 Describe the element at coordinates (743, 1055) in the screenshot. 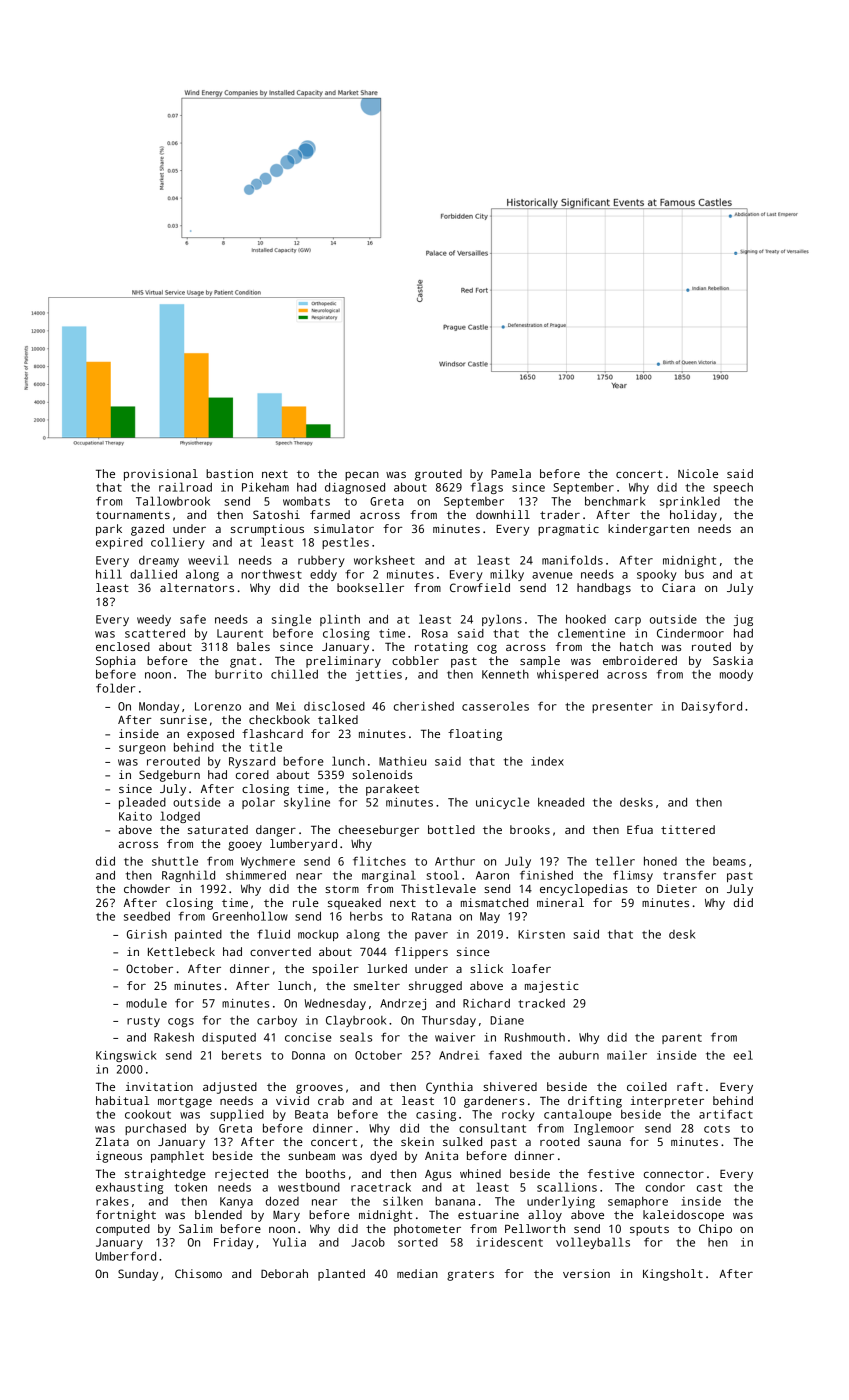

I see `eel` at that location.
